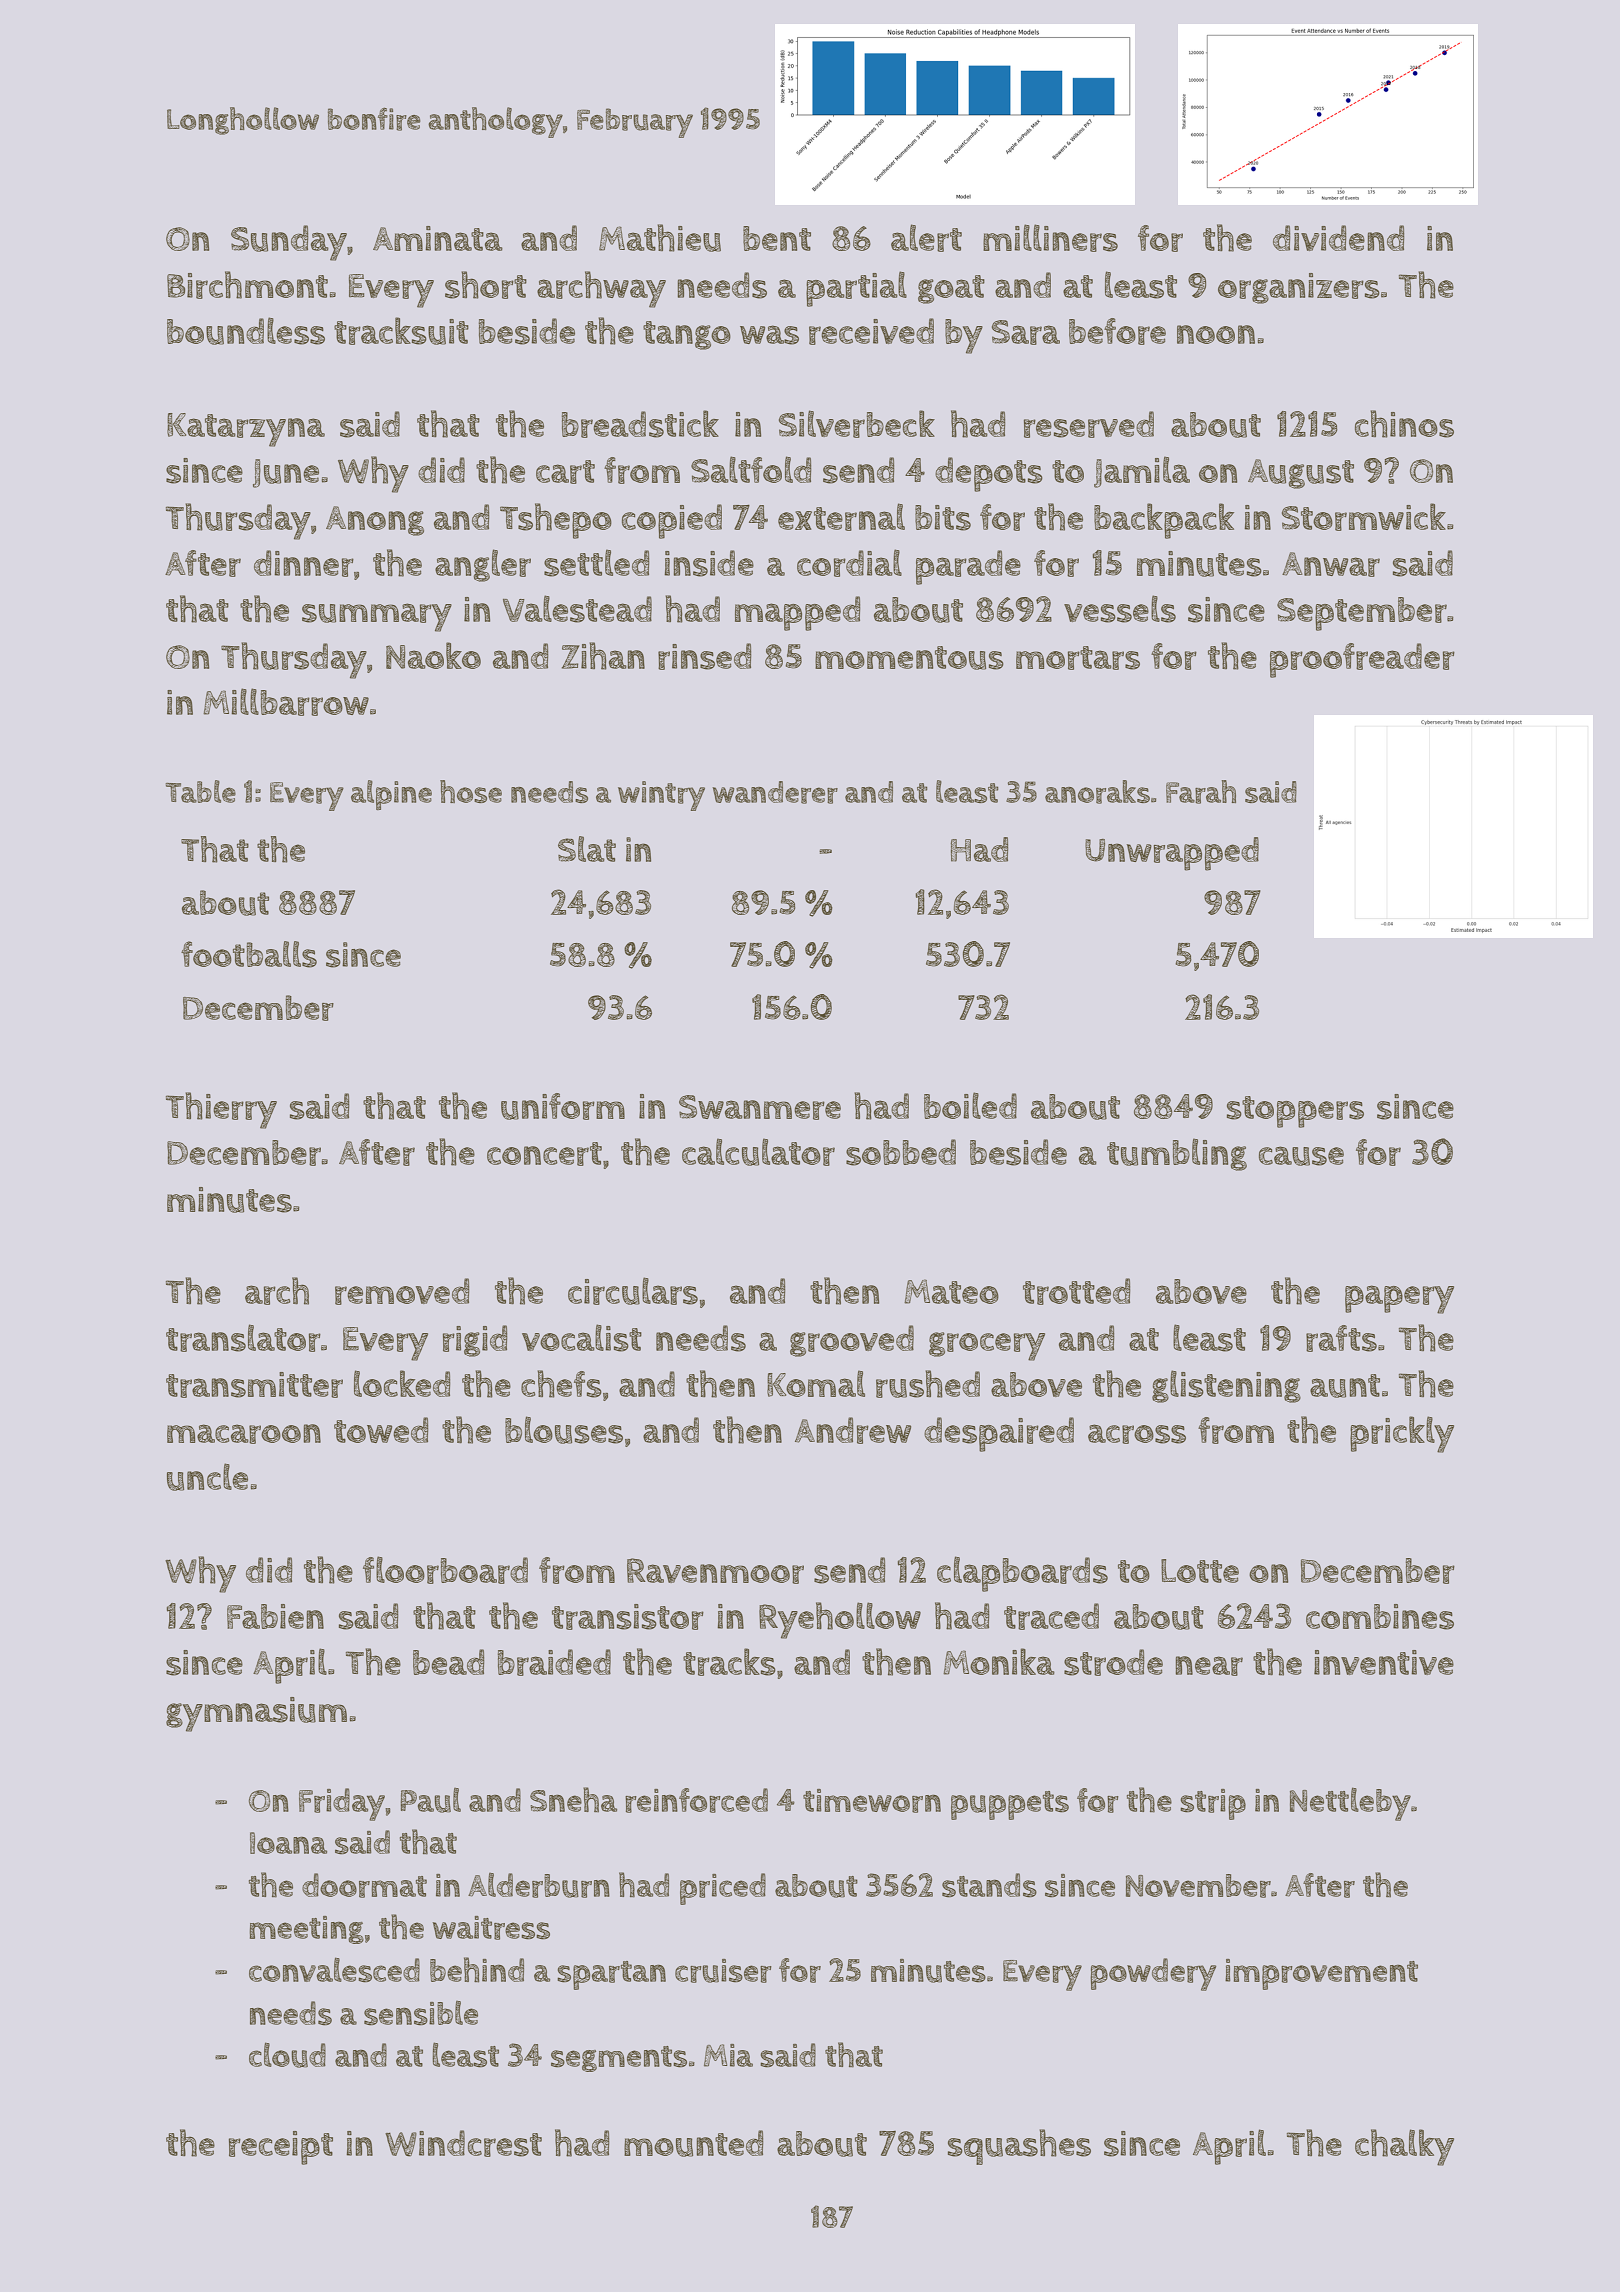 This page has width=1620, height=2292. What do you see at coordinates (287, 2055) in the page?
I see `cloud` at bounding box center [287, 2055].
